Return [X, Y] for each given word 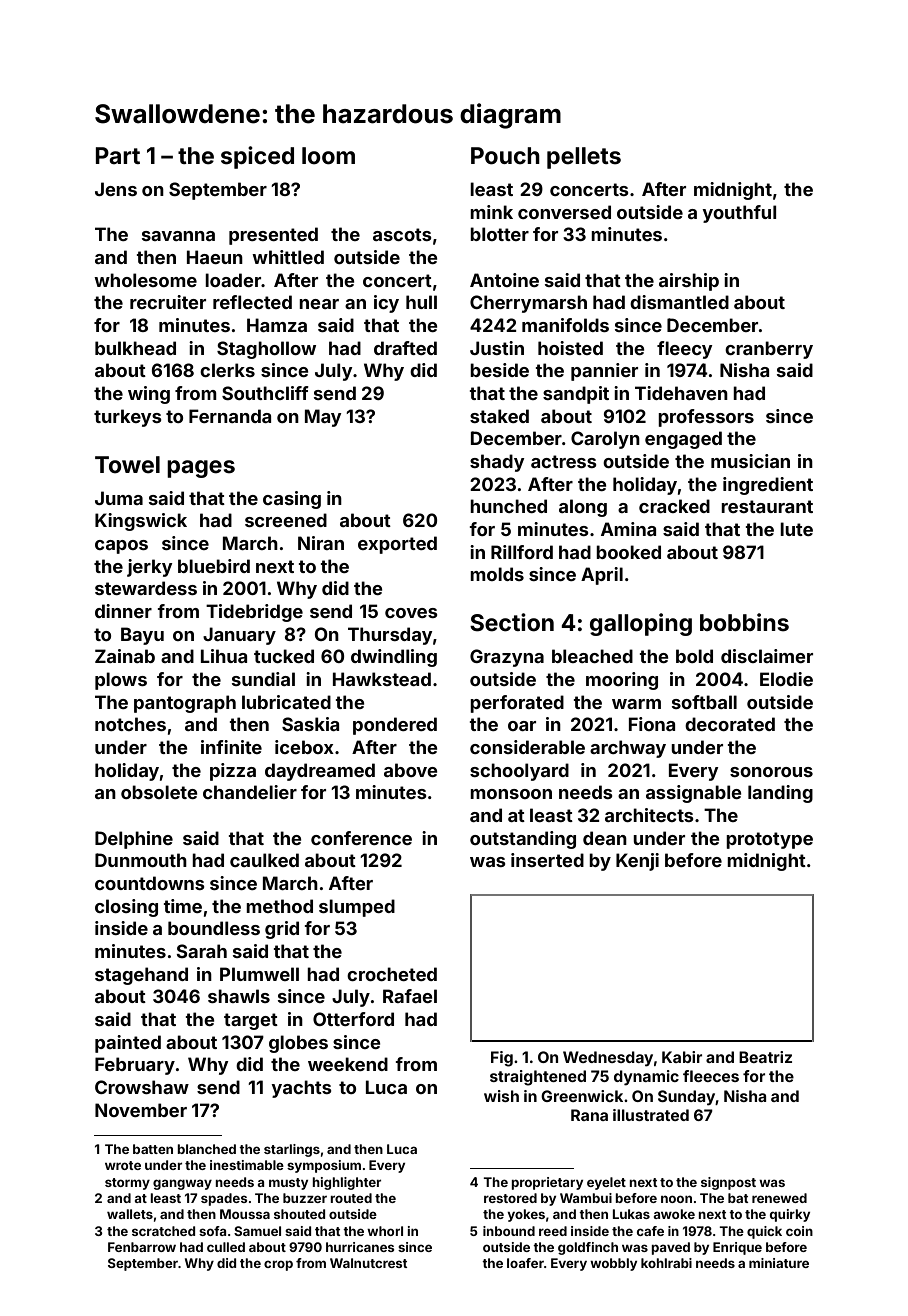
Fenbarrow [142, 1247]
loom [328, 156]
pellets [584, 158]
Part [117, 155]
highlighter [346, 1183]
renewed [779, 1198]
